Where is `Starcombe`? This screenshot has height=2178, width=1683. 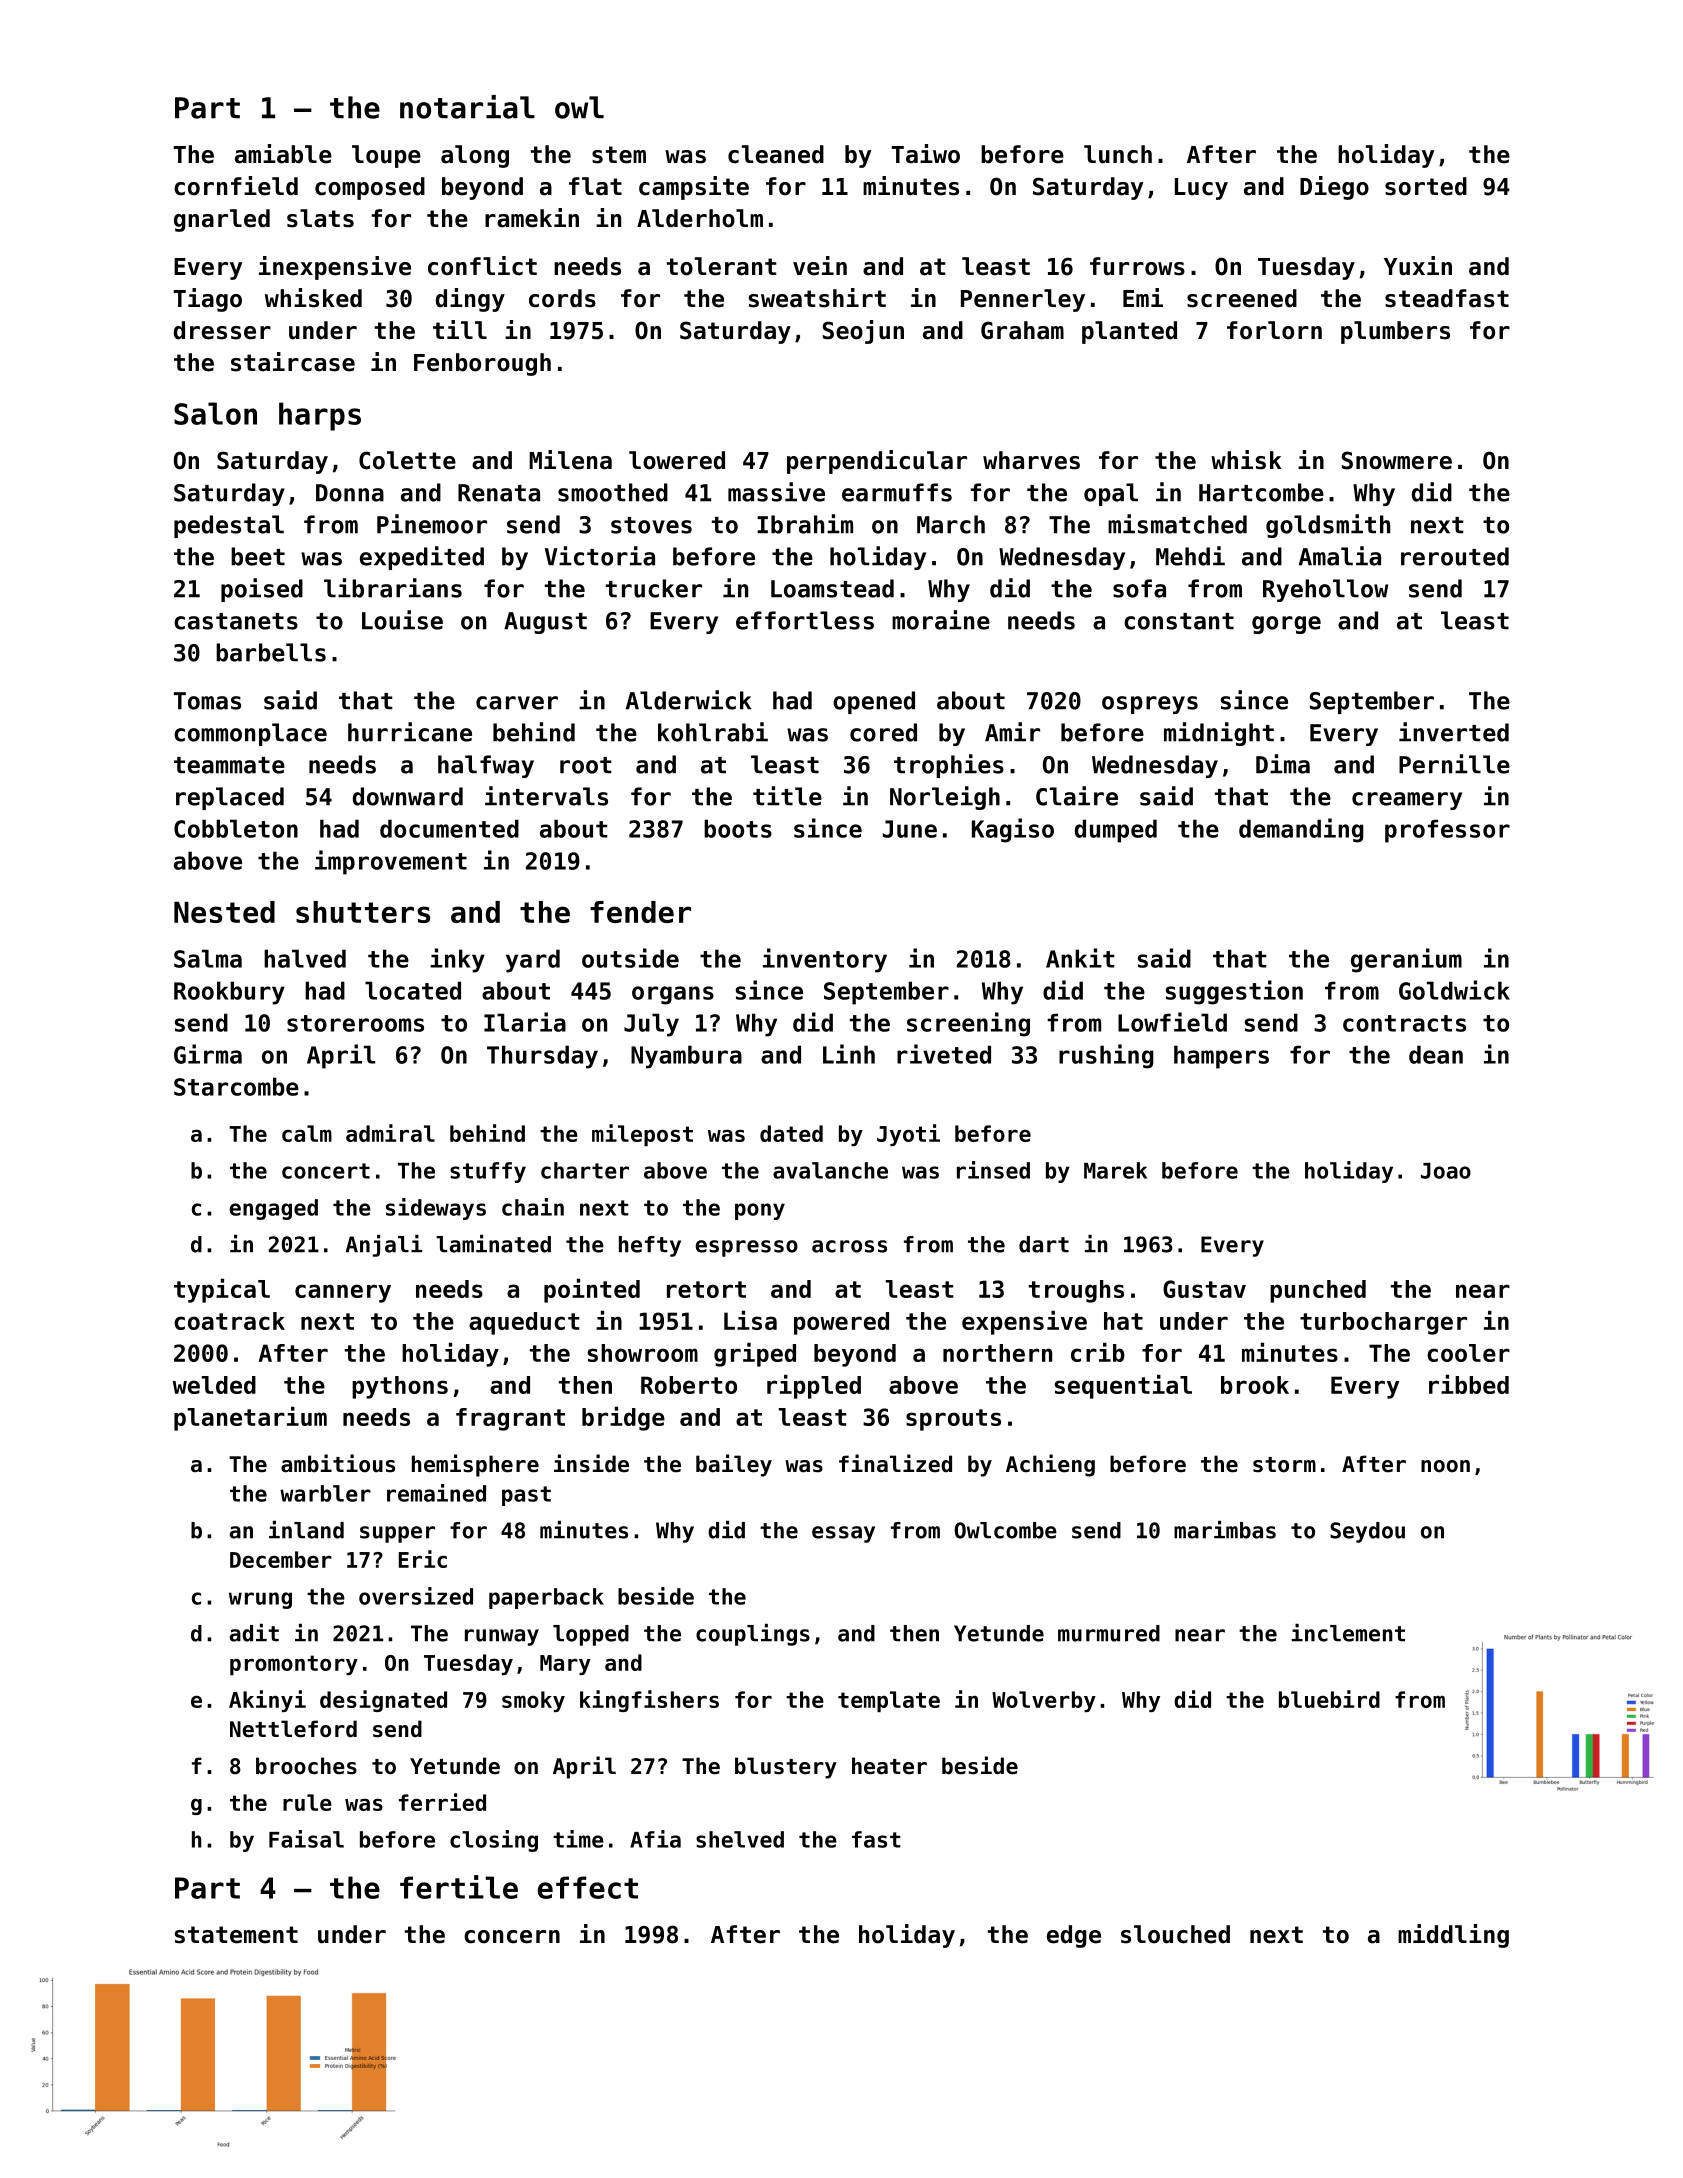 Starcombe is located at coordinates (236, 1086).
